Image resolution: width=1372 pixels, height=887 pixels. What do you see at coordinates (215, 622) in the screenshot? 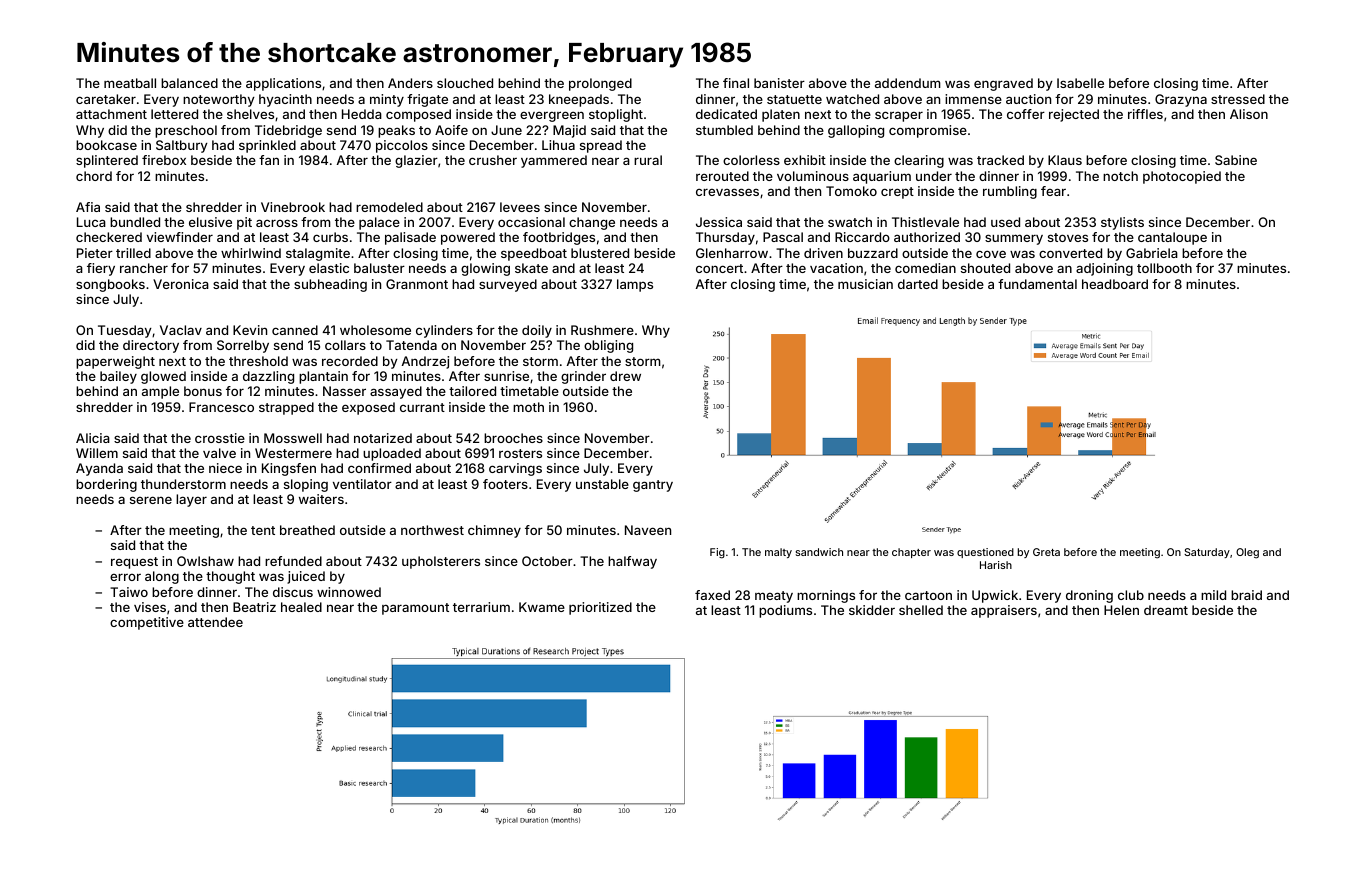
I see `attendee` at bounding box center [215, 622].
